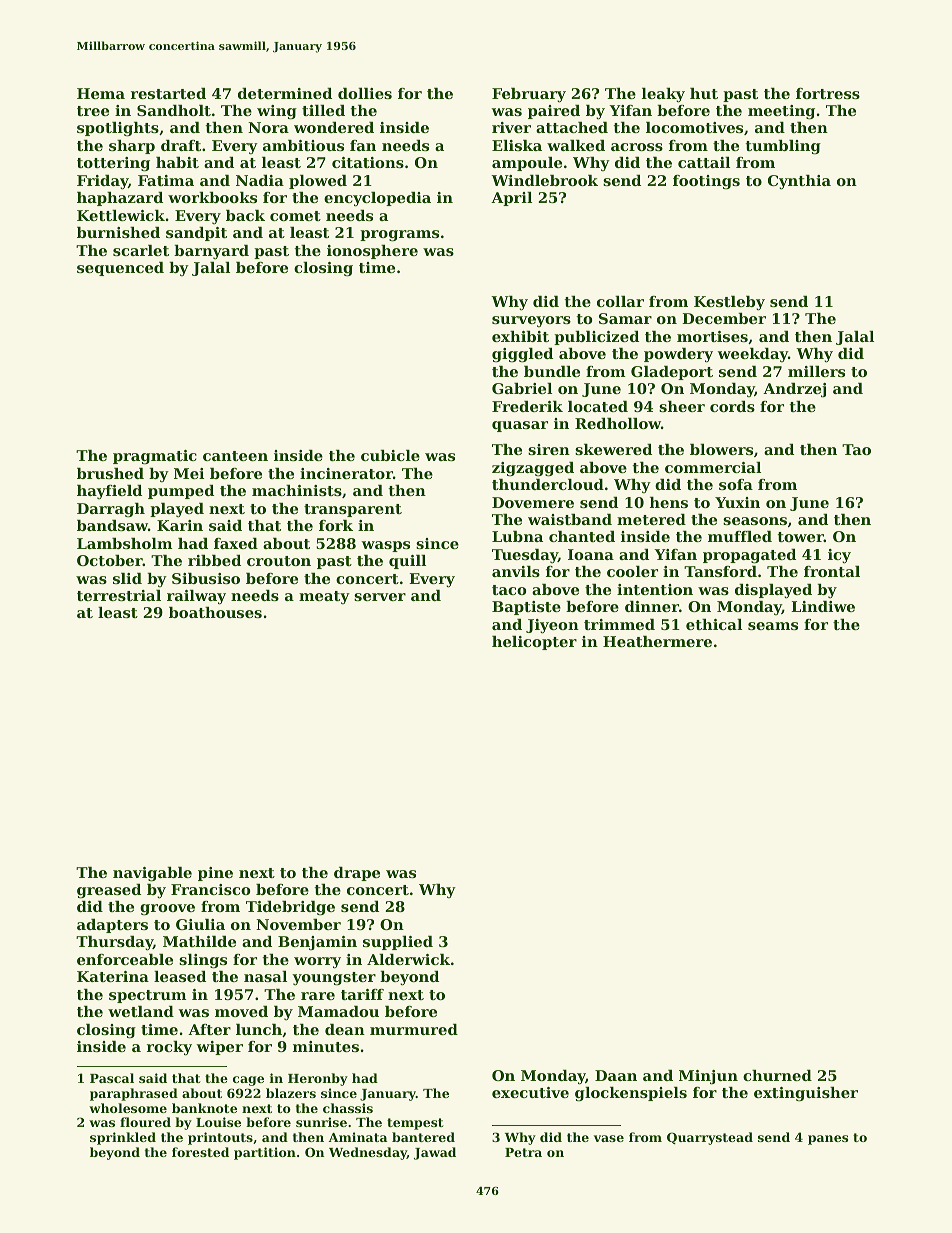  What do you see at coordinates (773, 626) in the screenshot?
I see `seams` at bounding box center [773, 626].
